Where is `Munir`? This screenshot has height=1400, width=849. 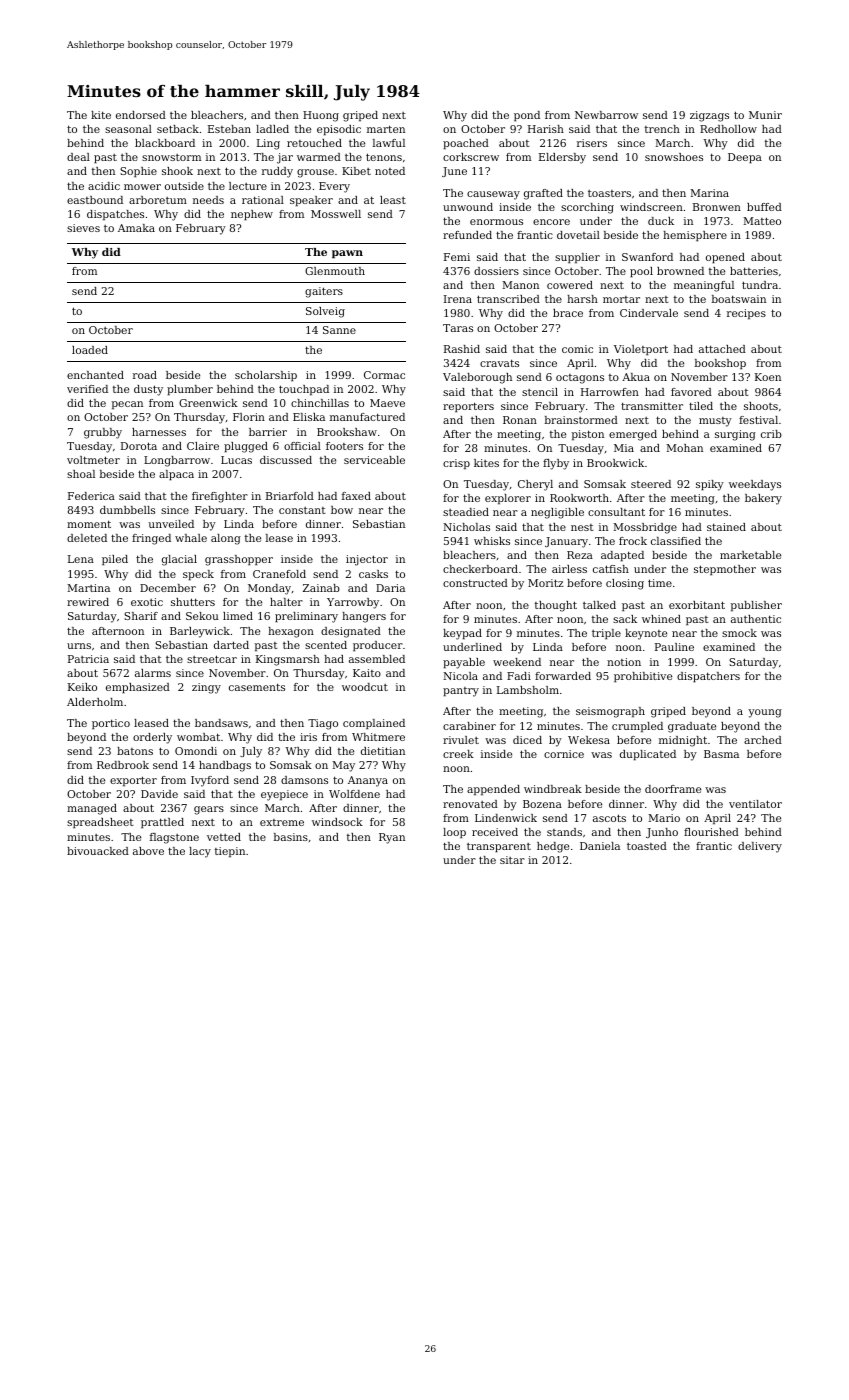
Munir is located at coordinates (765, 115).
